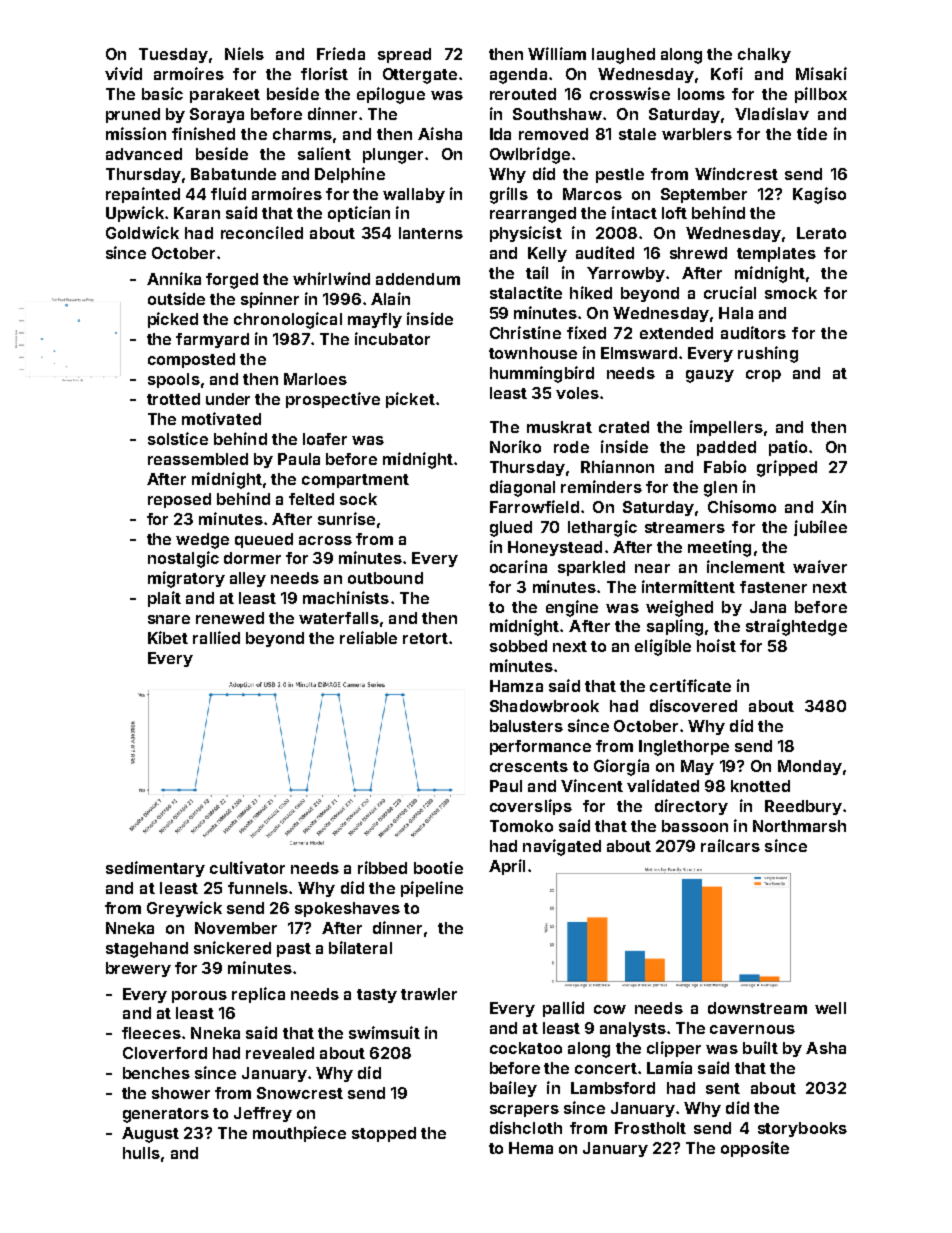  I want to click on Hamza, so click(516, 686).
